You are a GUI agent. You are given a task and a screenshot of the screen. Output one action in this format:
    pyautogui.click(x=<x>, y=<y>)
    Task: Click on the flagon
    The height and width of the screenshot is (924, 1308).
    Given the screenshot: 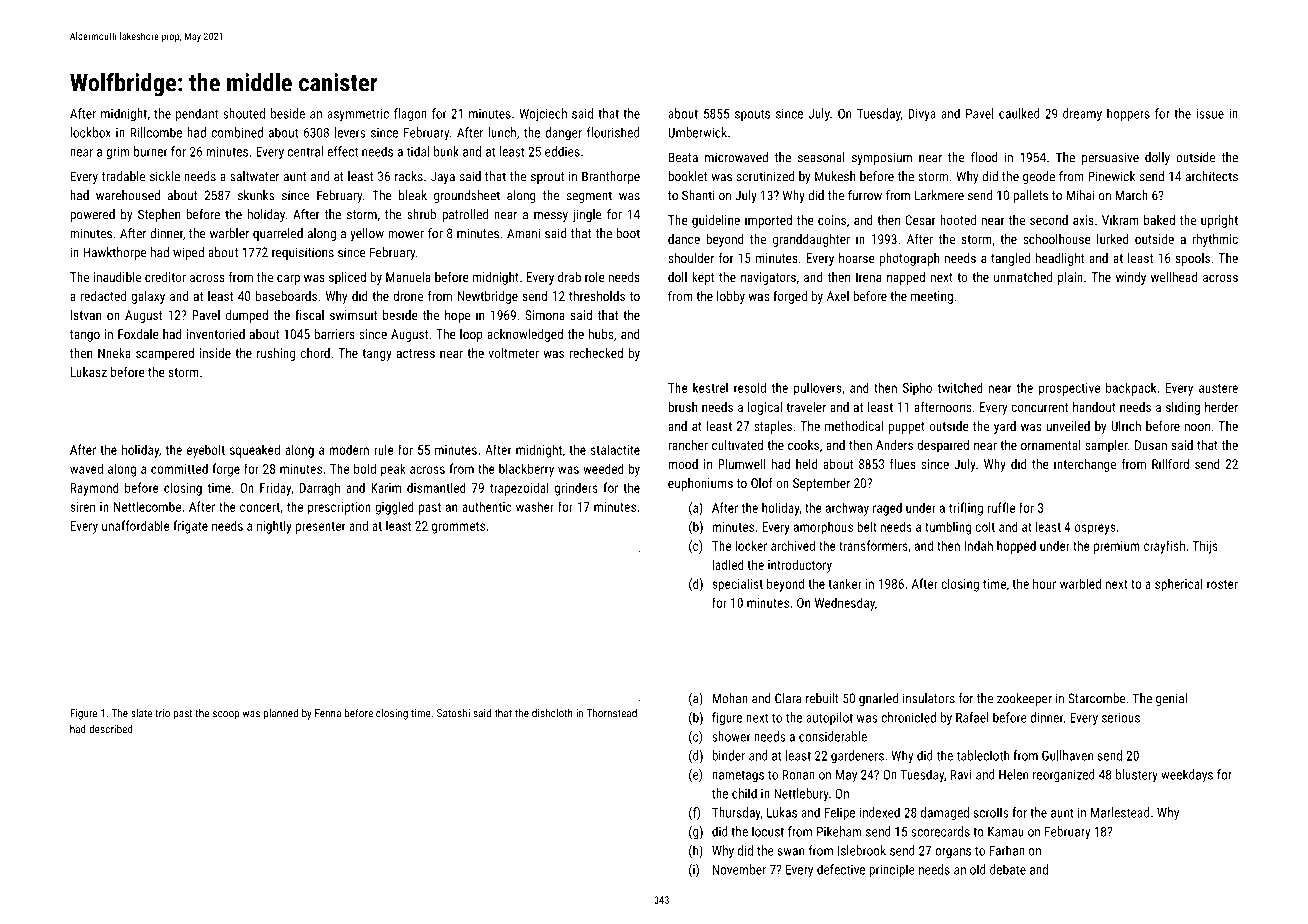 What is the action you would take?
    pyautogui.click(x=410, y=115)
